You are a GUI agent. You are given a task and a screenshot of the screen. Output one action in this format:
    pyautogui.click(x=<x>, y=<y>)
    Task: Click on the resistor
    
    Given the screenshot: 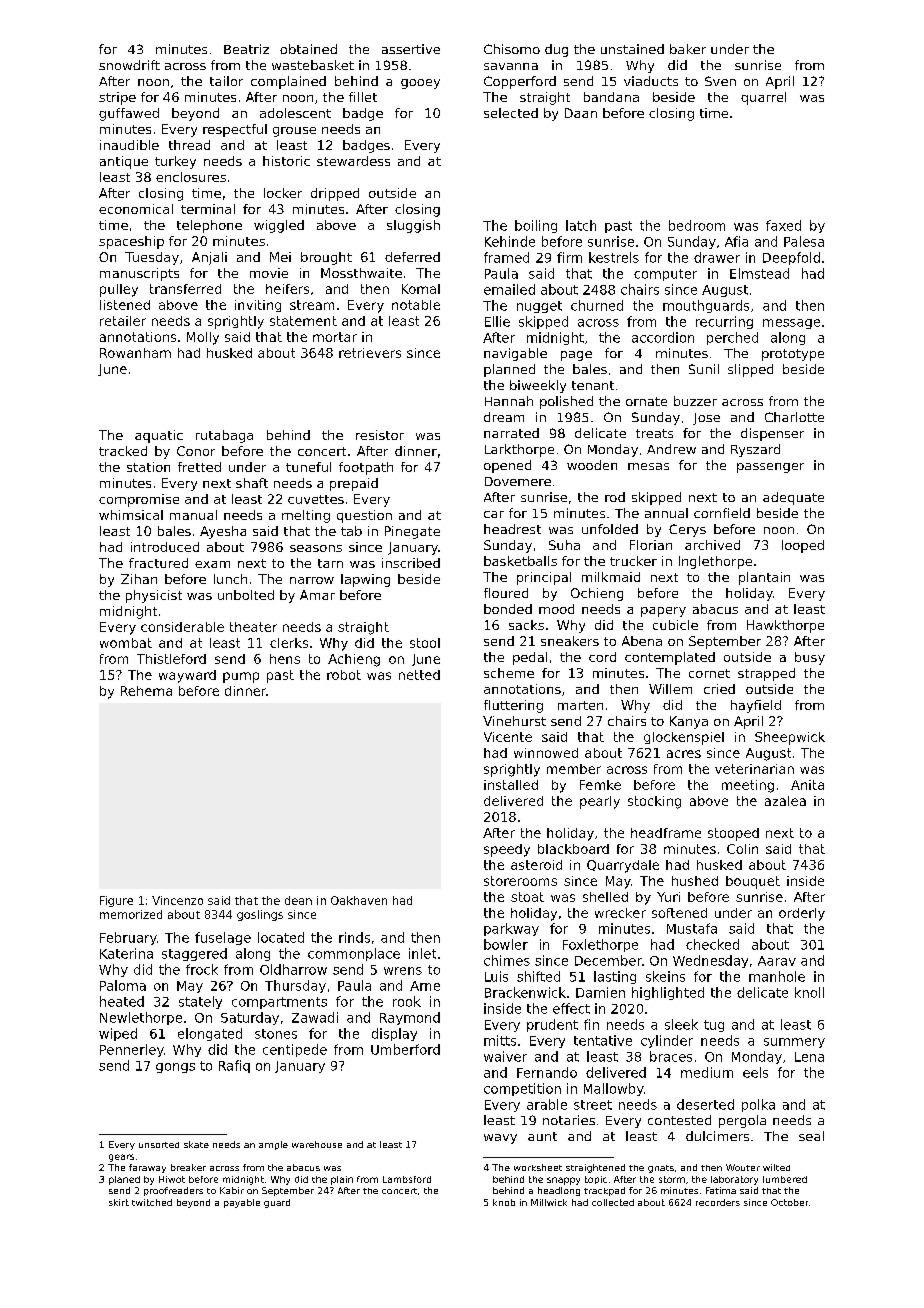 What is the action you would take?
    pyautogui.click(x=380, y=435)
